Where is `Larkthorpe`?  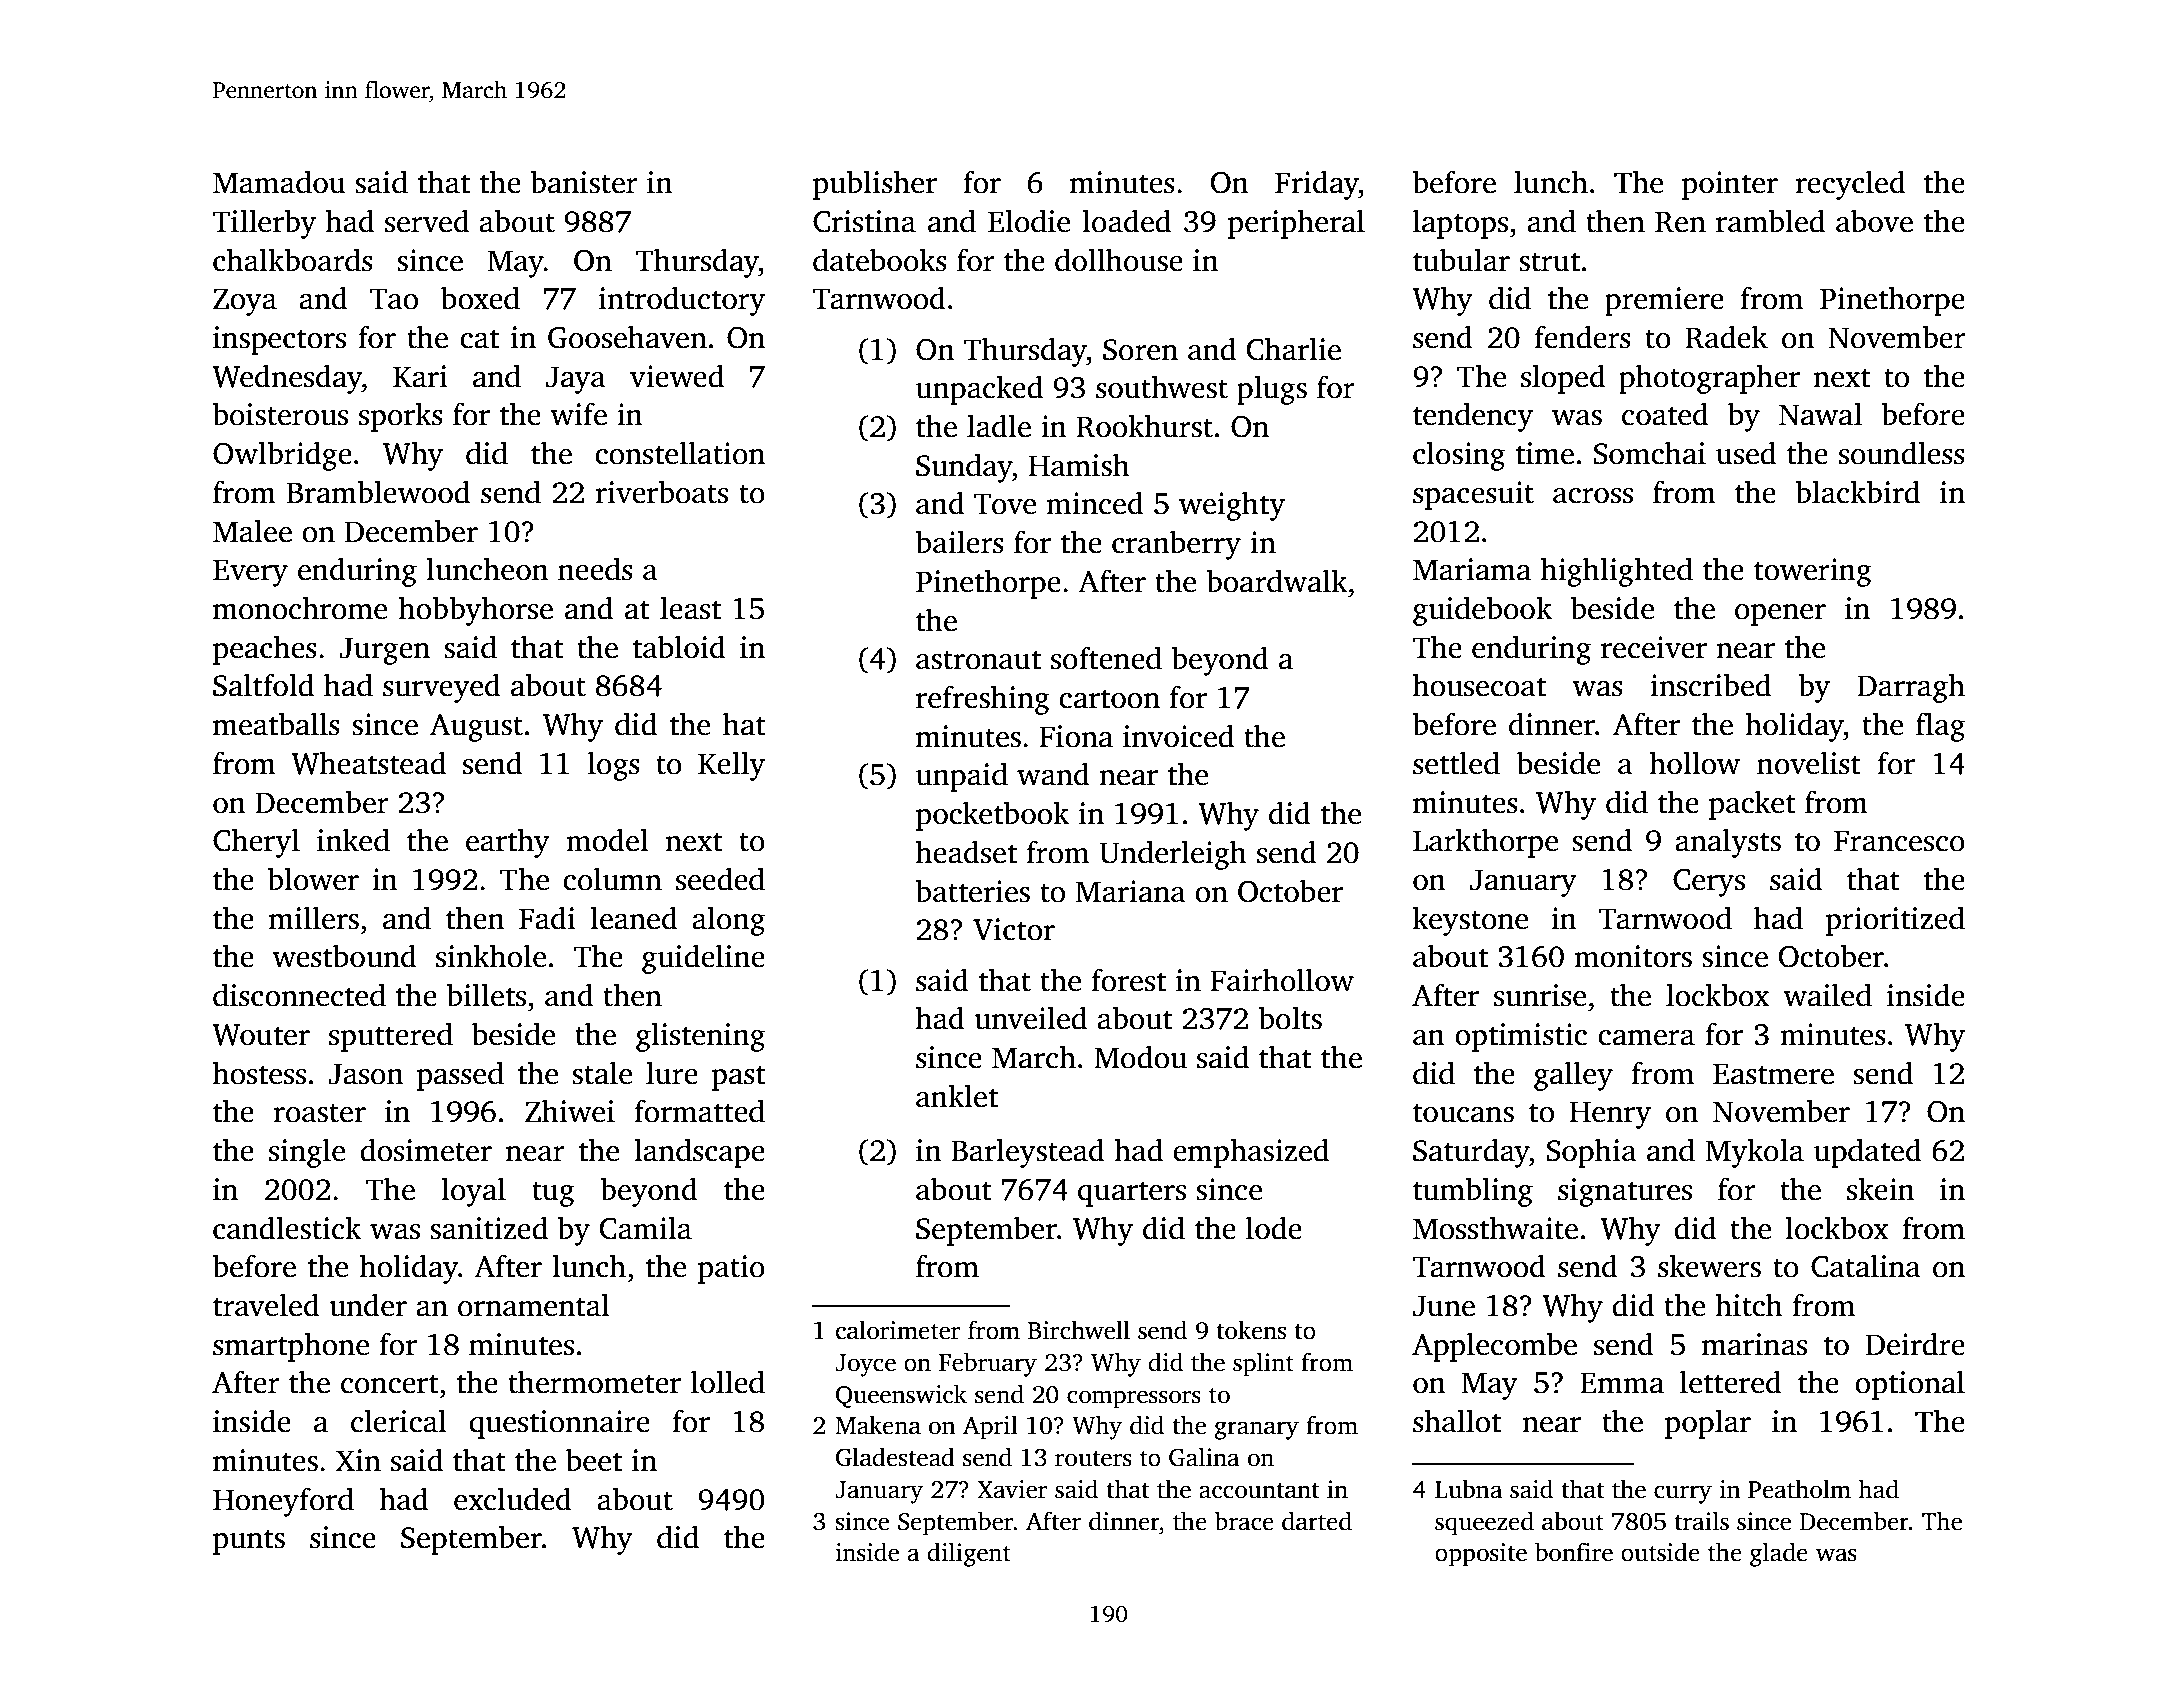 Larkthorpe is located at coordinates (1485, 843).
